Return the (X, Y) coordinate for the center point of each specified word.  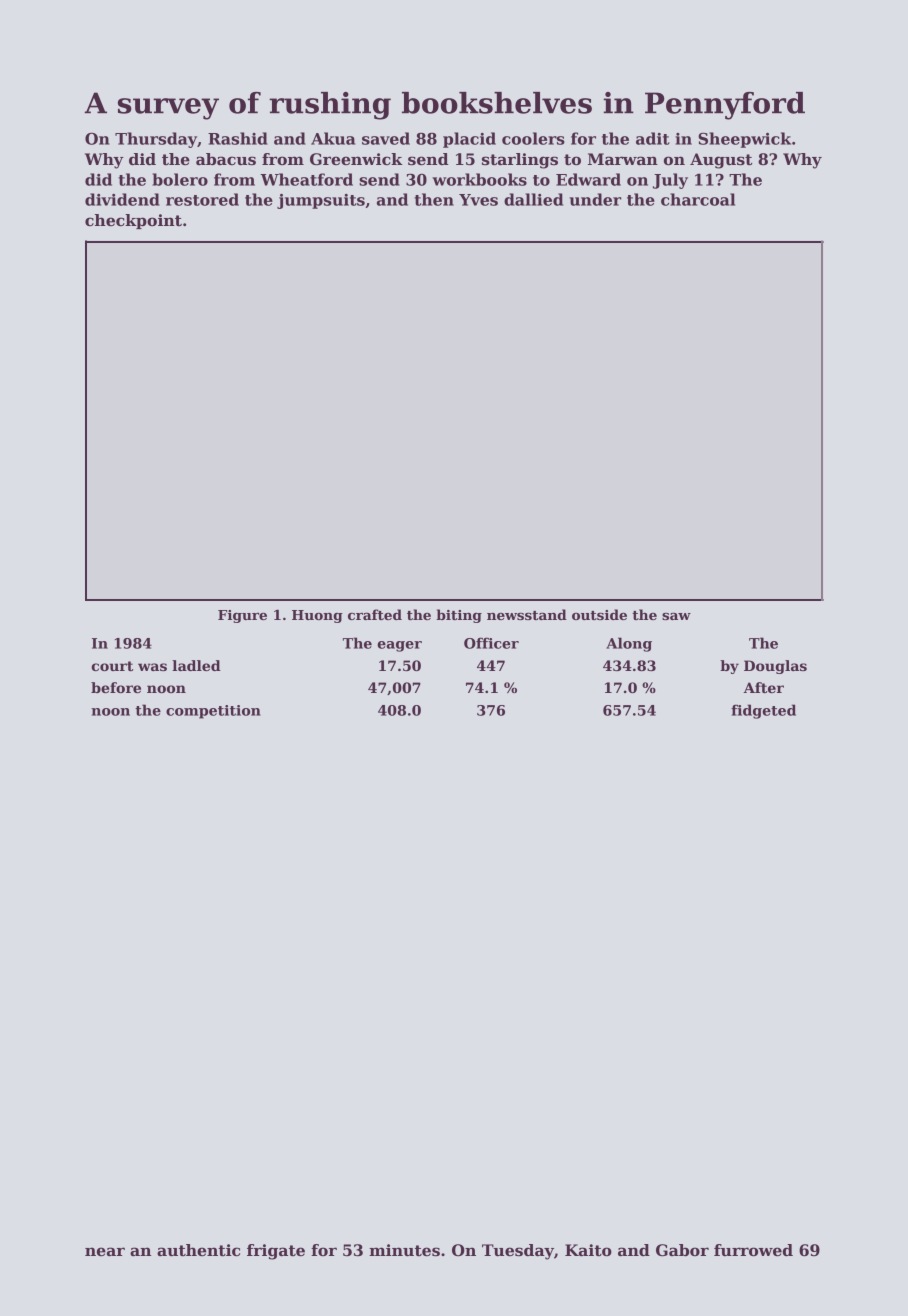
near (105, 1251)
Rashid (238, 138)
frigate (276, 1252)
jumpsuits (321, 201)
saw (676, 616)
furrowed (753, 1250)
